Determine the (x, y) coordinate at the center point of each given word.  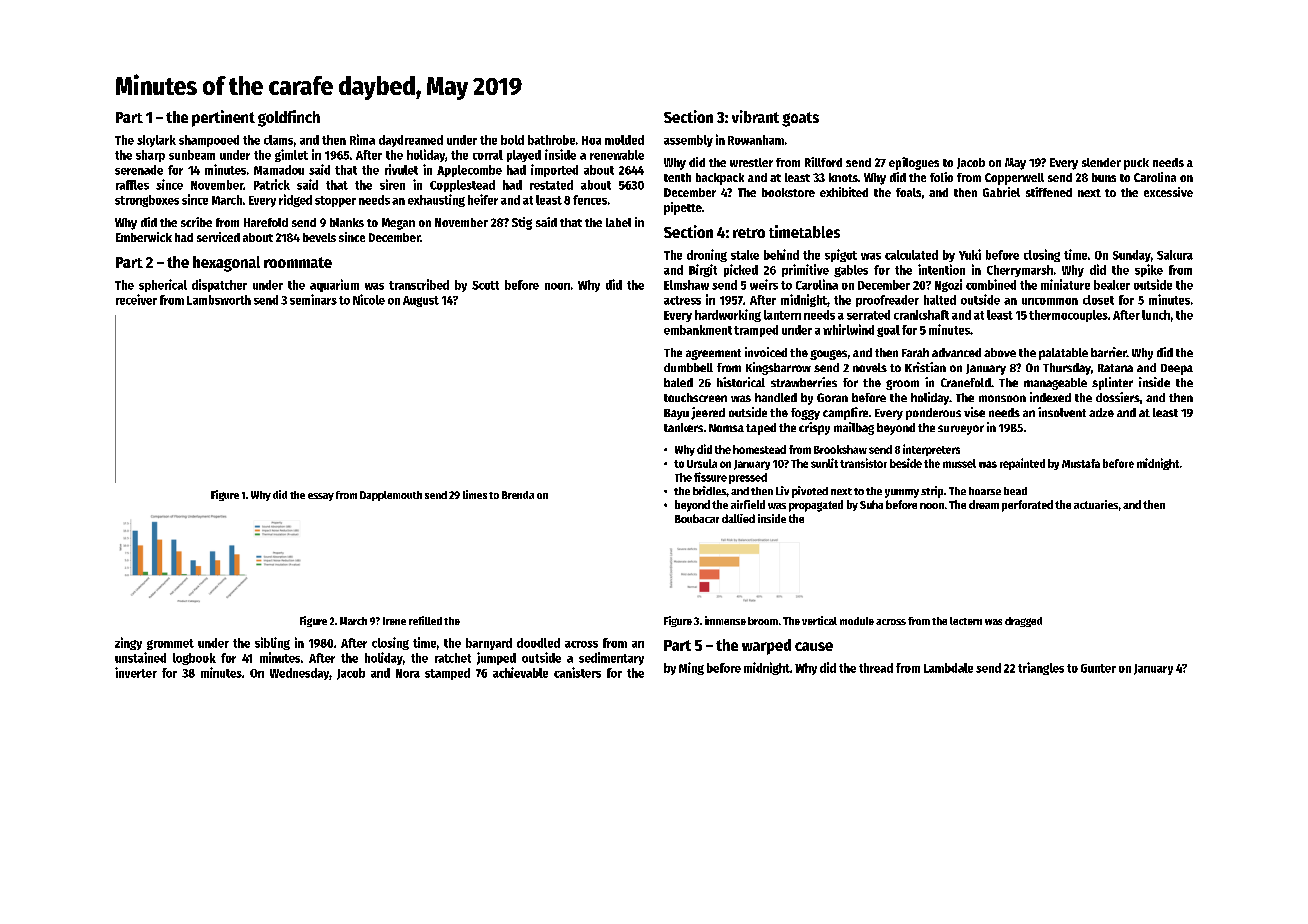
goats (800, 119)
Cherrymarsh (1020, 271)
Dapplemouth (391, 496)
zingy (128, 643)
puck (1136, 164)
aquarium (334, 285)
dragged (1023, 622)
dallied (738, 518)
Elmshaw (686, 285)
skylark (156, 141)
